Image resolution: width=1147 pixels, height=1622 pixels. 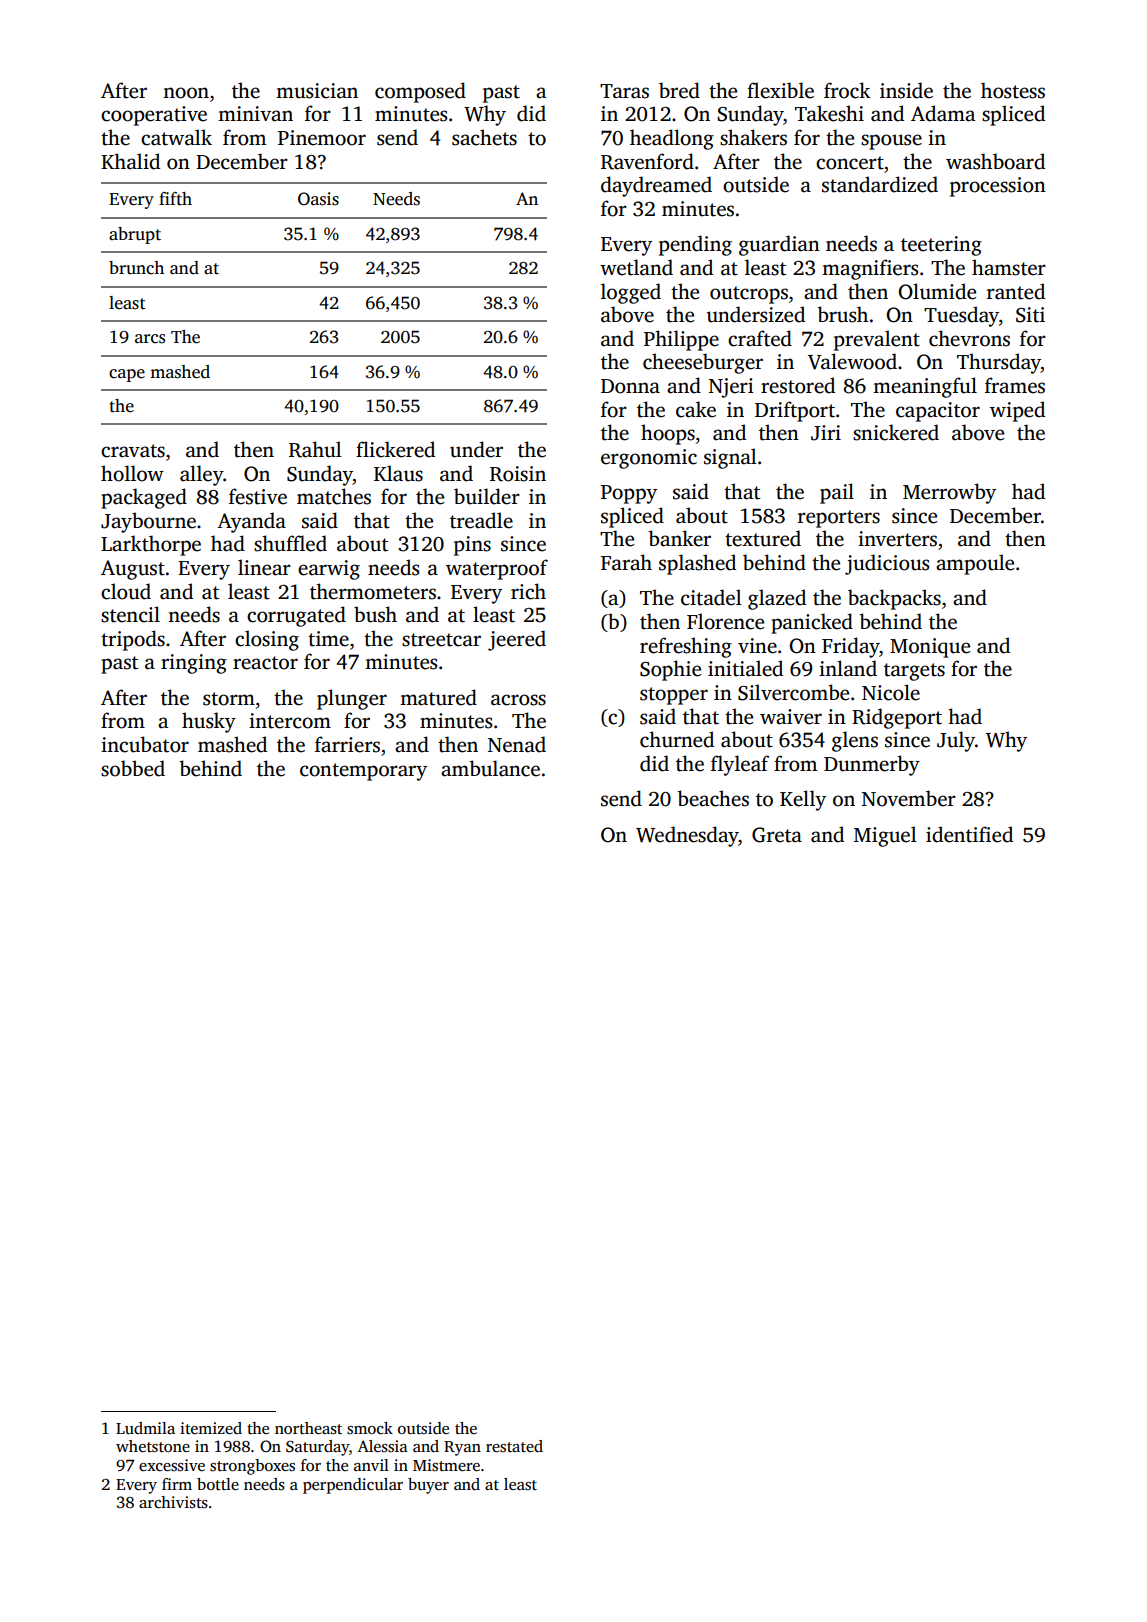 What do you see at coordinates (1013, 90) in the screenshot?
I see `hostess` at bounding box center [1013, 90].
